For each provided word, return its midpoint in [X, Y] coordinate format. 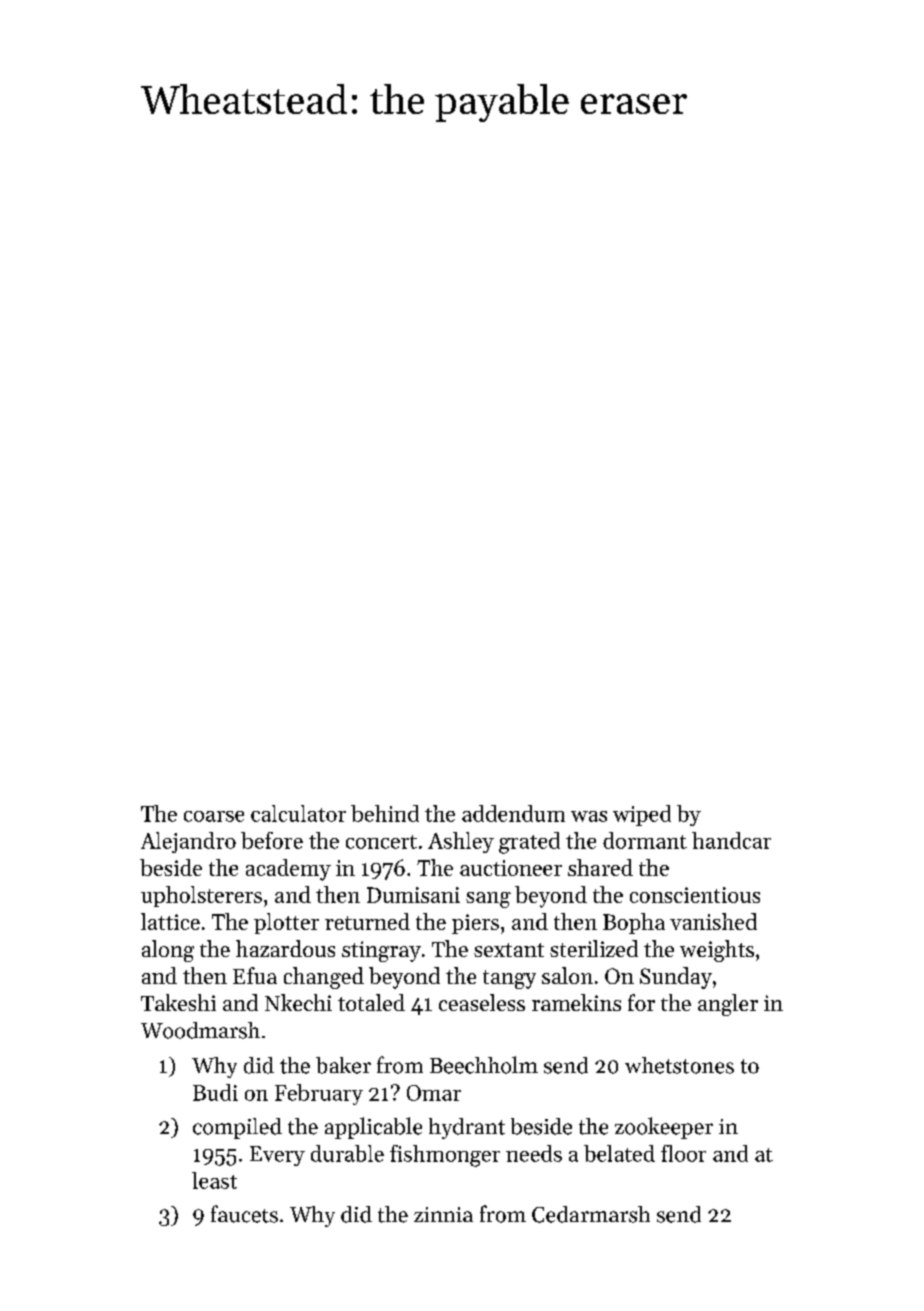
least [214, 1180]
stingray [381, 951]
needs [534, 1153]
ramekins [576, 1002]
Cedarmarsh [591, 1214]
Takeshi [178, 1002]
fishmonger [445, 1156]
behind [385, 813]
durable [347, 1153]
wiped [642, 815]
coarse [214, 816]
